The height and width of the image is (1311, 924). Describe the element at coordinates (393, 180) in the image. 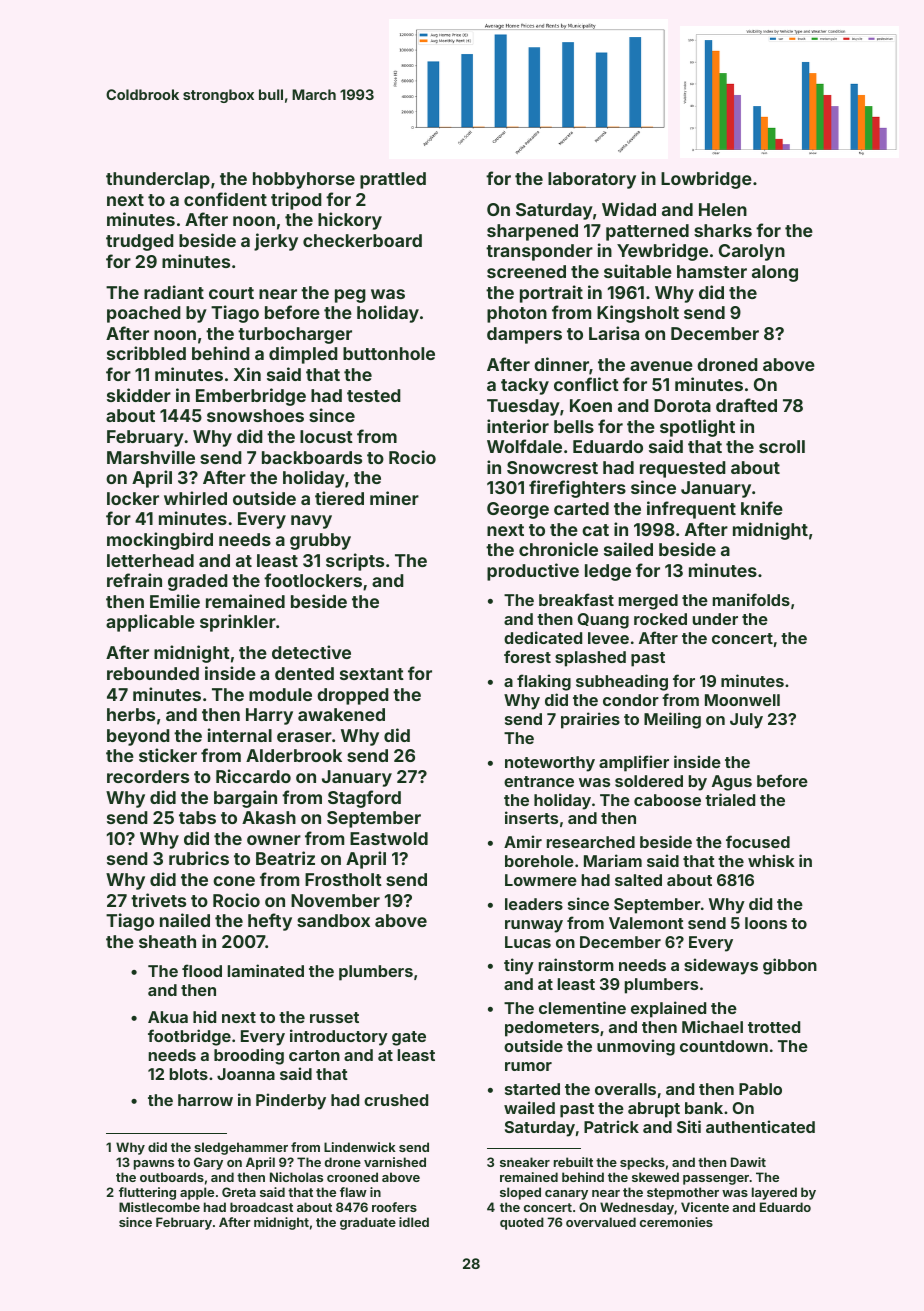

I see `prattled` at that location.
